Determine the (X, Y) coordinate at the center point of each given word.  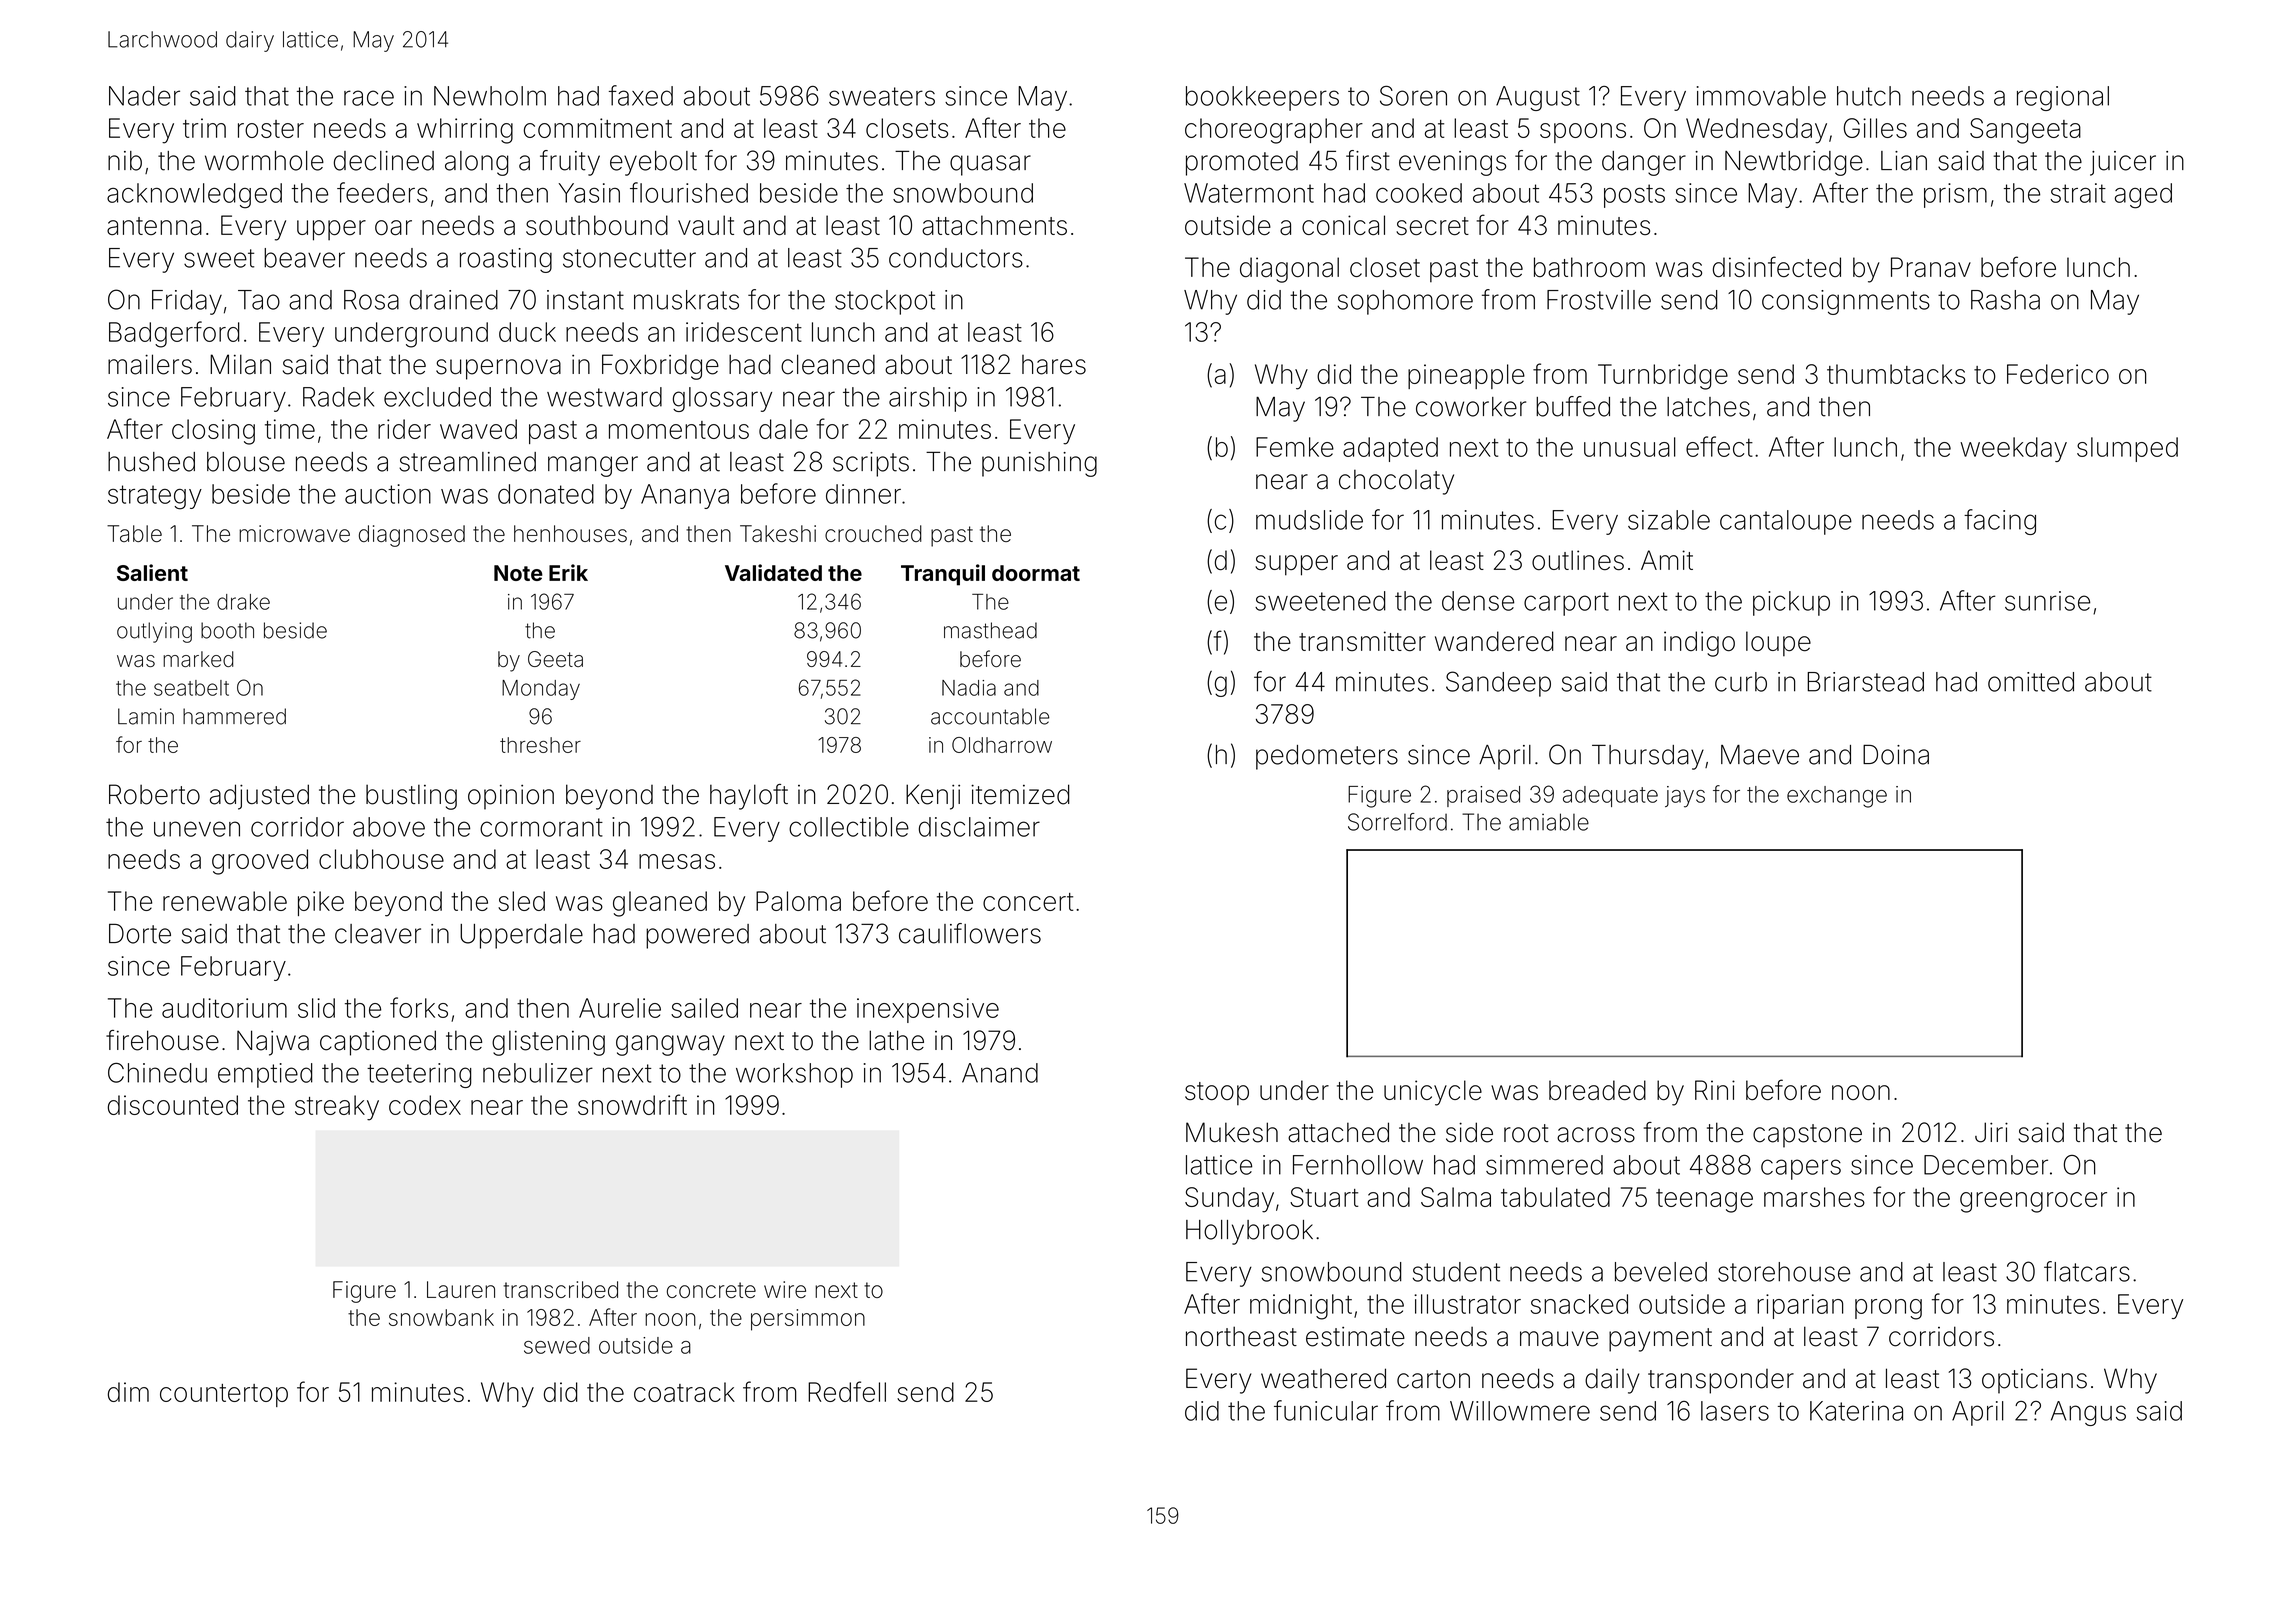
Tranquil (943, 575)
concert (1028, 902)
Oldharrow (1002, 745)
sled (521, 901)
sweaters (882, 96)
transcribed (561, 1289)
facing (2000, 522)
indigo (1699, 644)
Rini (1715, 1090)
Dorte (140, 934)
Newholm (490, 96)
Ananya (685, 496)
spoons (1583, 133)
